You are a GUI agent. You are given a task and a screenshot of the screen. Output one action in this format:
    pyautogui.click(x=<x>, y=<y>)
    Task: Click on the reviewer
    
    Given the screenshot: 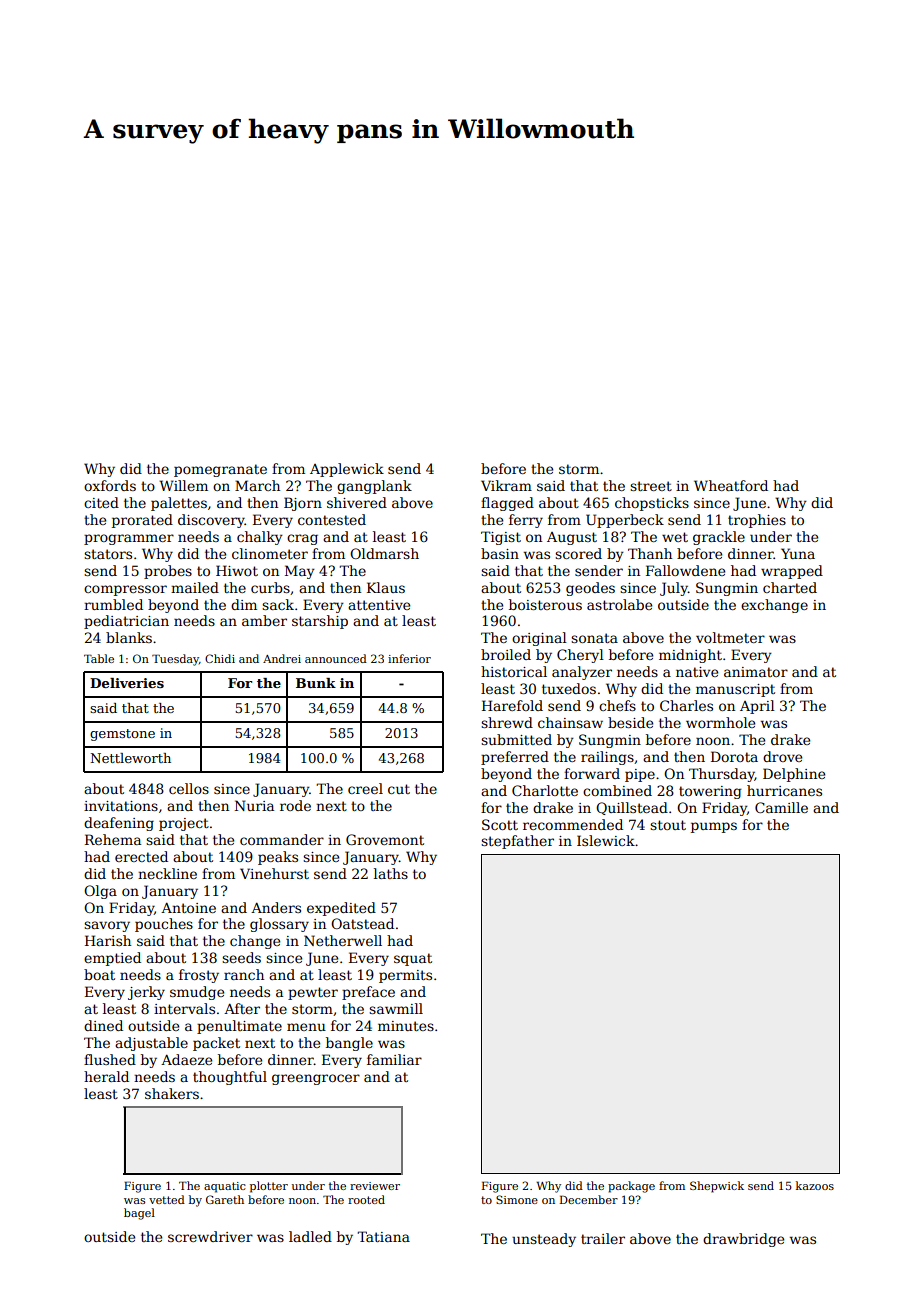 What is the action you would take?
    pyautogui.click(x=375, y=1186)
